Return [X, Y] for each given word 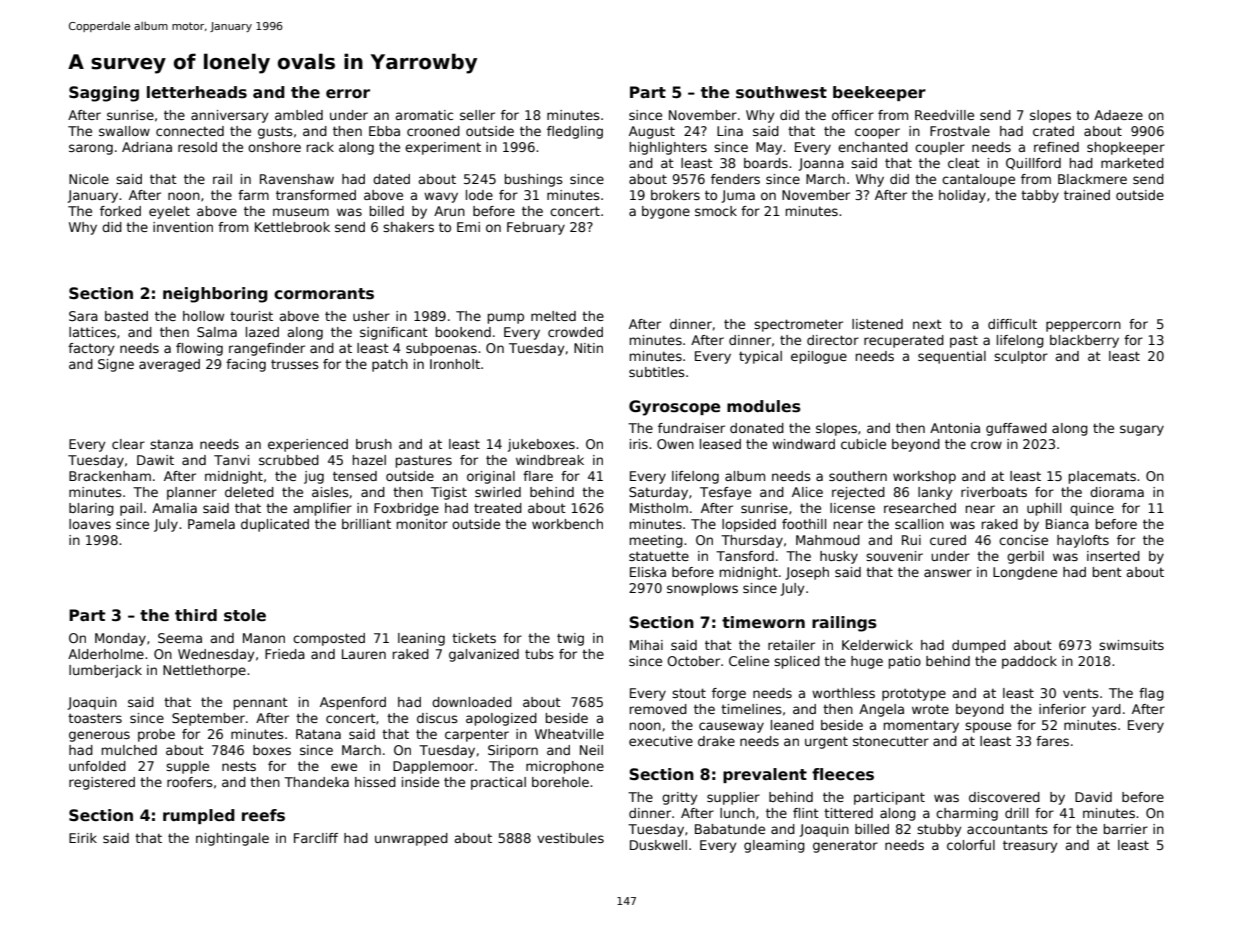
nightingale [232, 839]
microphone [565, 767]
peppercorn [1083, 326]
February [536, 228]
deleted [249, 492]
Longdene [1025, 573]
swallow [124, 131]
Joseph [807, 573]
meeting [656, 541]
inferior [1062, 709]
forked [120, 211]
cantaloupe [978, 180]
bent [1107, 572]
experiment [443, 148]
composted [329, 639]
